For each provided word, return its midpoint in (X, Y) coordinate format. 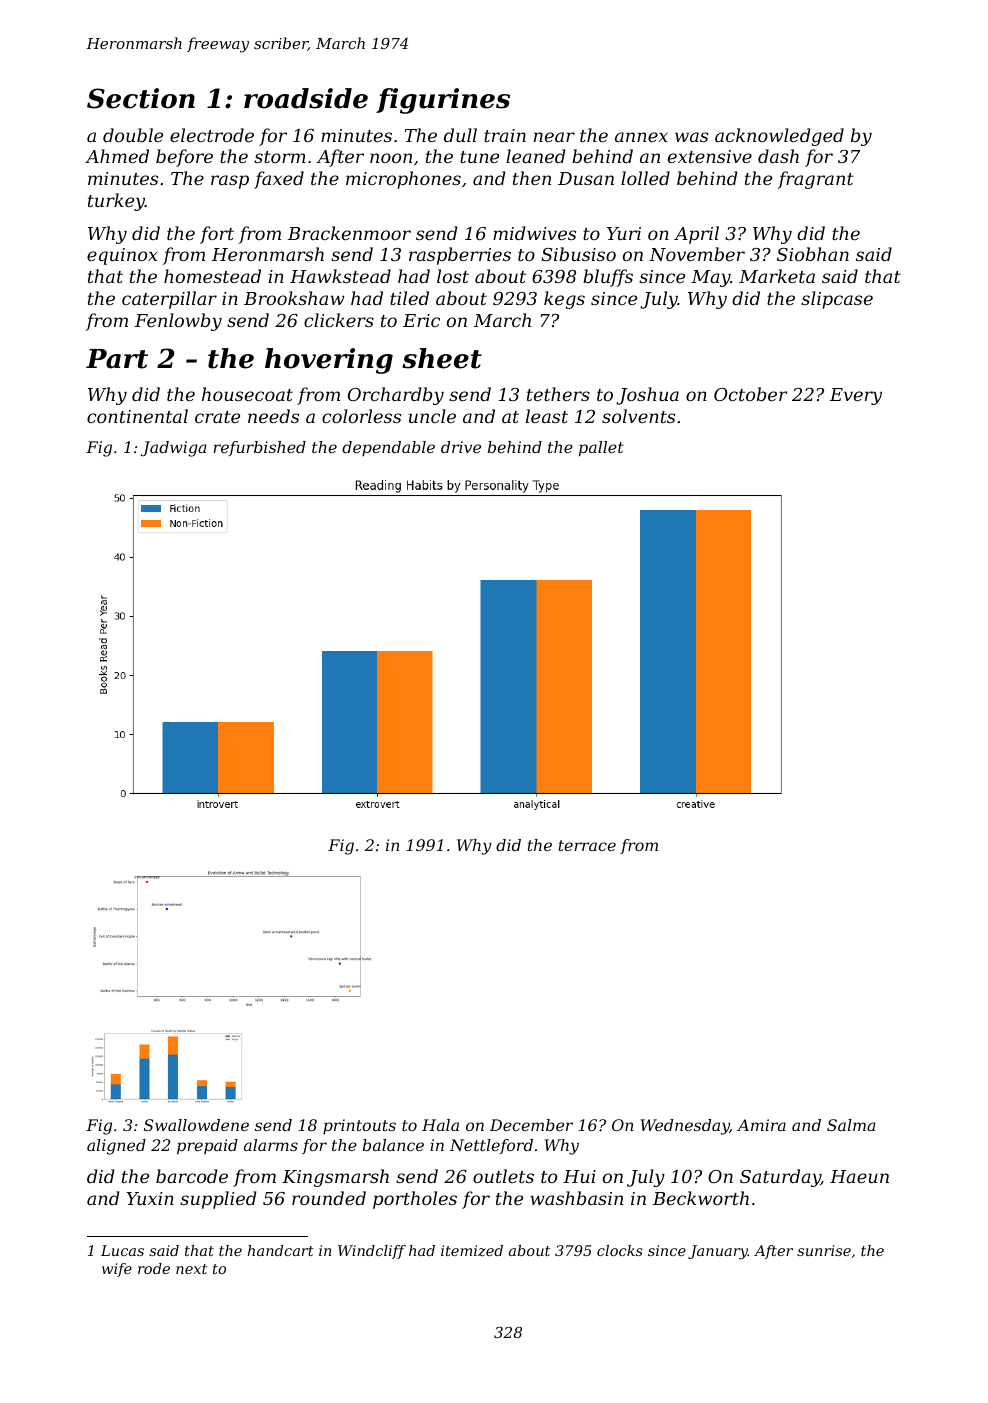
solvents (638, 416)
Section (141, 98)
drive (461, 447)
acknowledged (779, 137)
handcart (281, 1250)
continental (137, 416)
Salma (851, 1125)
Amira (761, 1125)
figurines (443, 101)
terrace (587, 845)
